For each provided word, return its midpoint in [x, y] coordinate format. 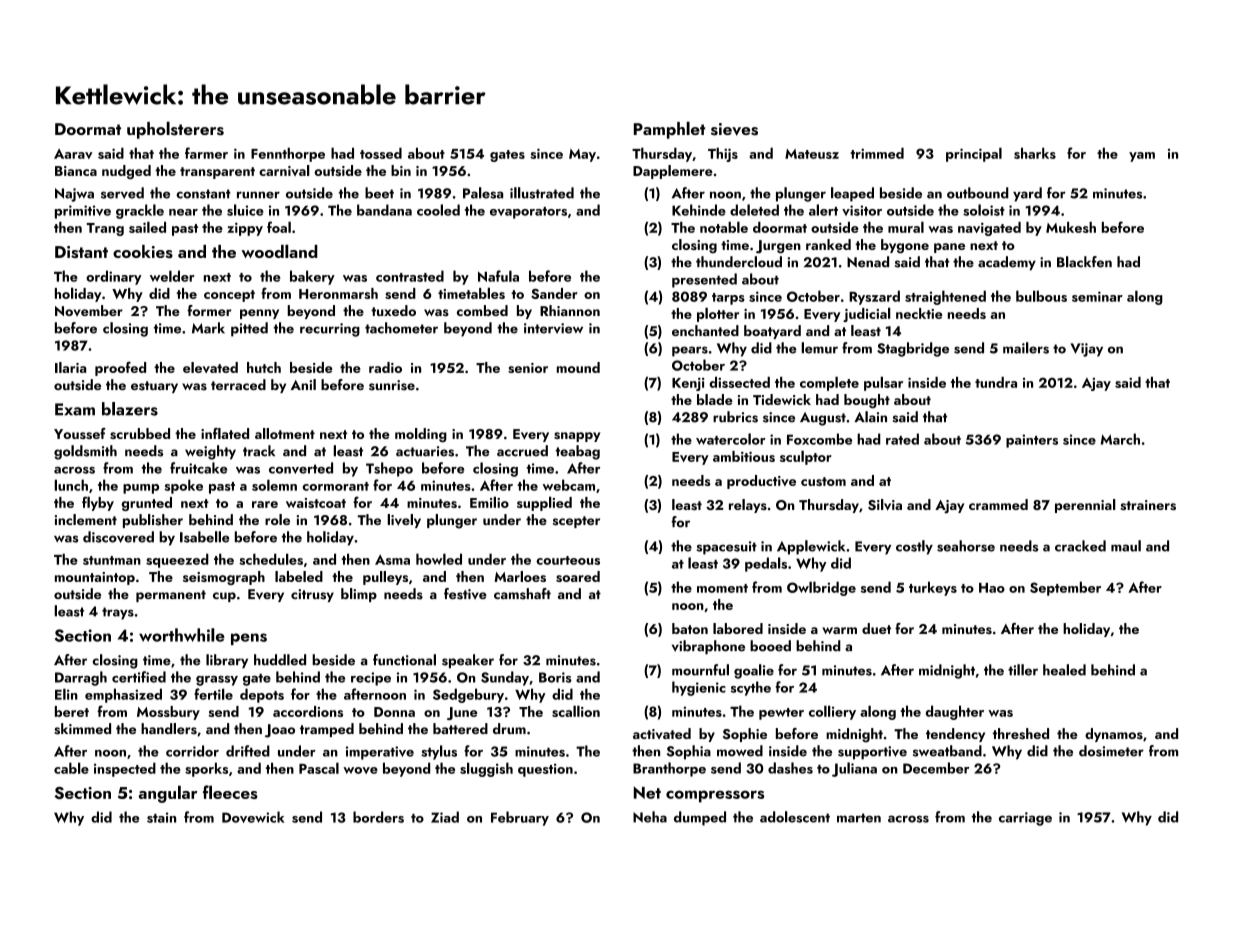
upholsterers [175, 130]
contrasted [410, 276]
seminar [1097, 296]
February [520, 818]
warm [839, 630]
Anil [303, 384]
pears [690, 351]
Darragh [81, 678]
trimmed [877, 153]
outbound [978, 193]
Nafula [498, 276]
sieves [734, 129]
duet [876, 628]
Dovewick [253, 817]
